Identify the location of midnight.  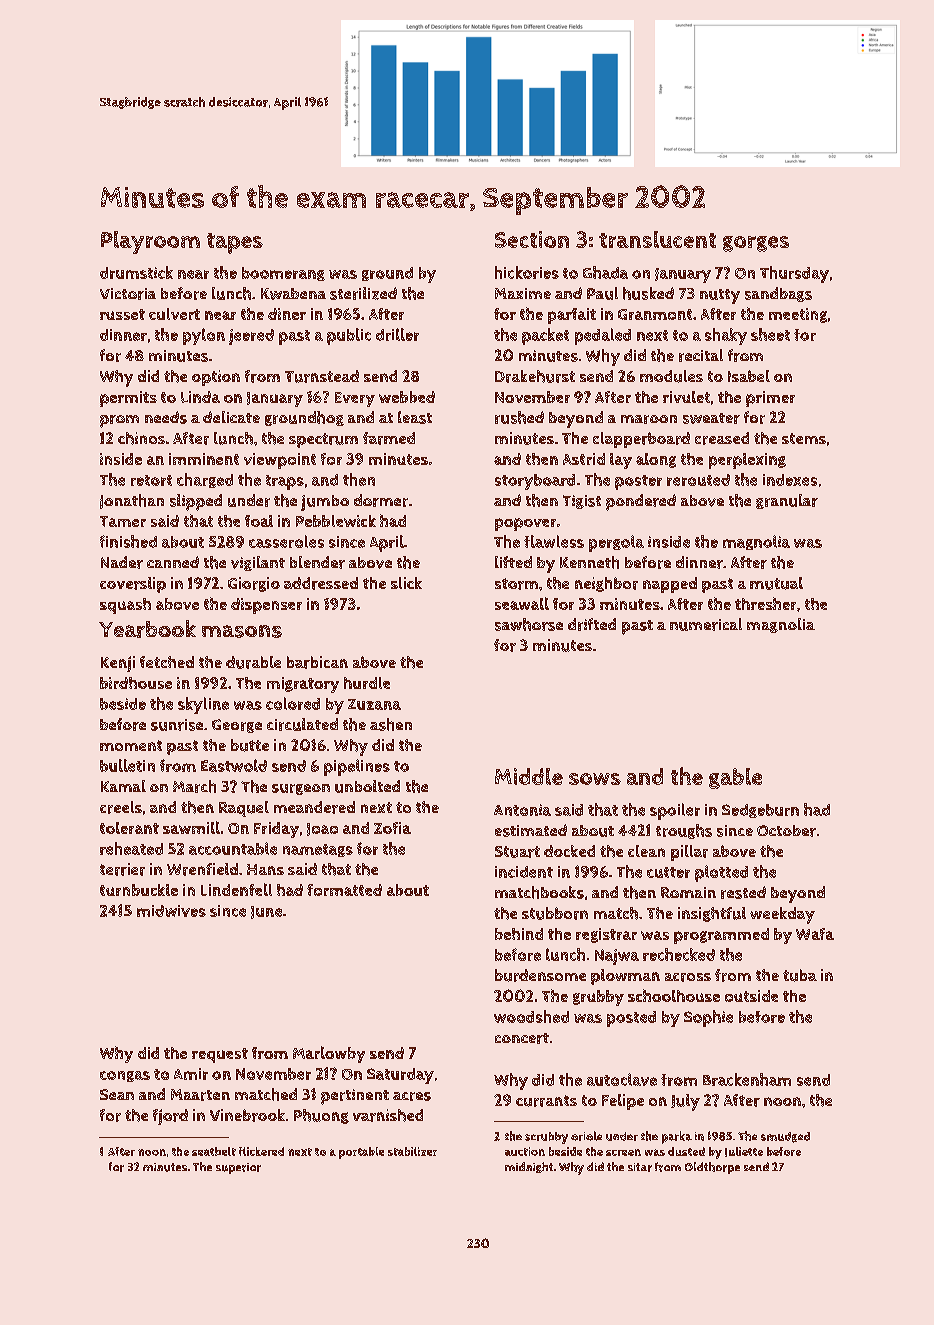
(529, 1167).
